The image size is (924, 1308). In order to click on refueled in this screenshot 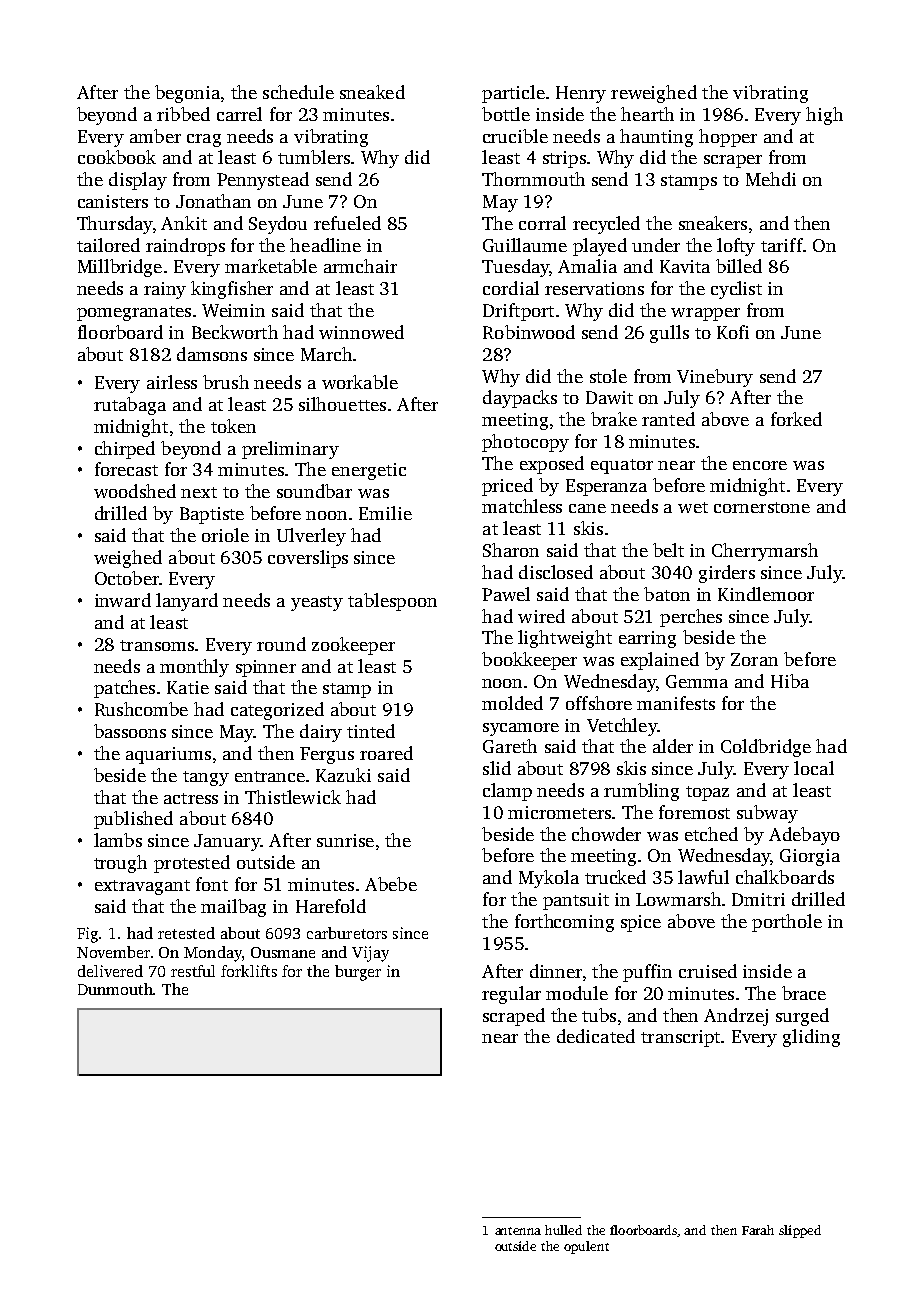, I will do `click(347, 223)`.
